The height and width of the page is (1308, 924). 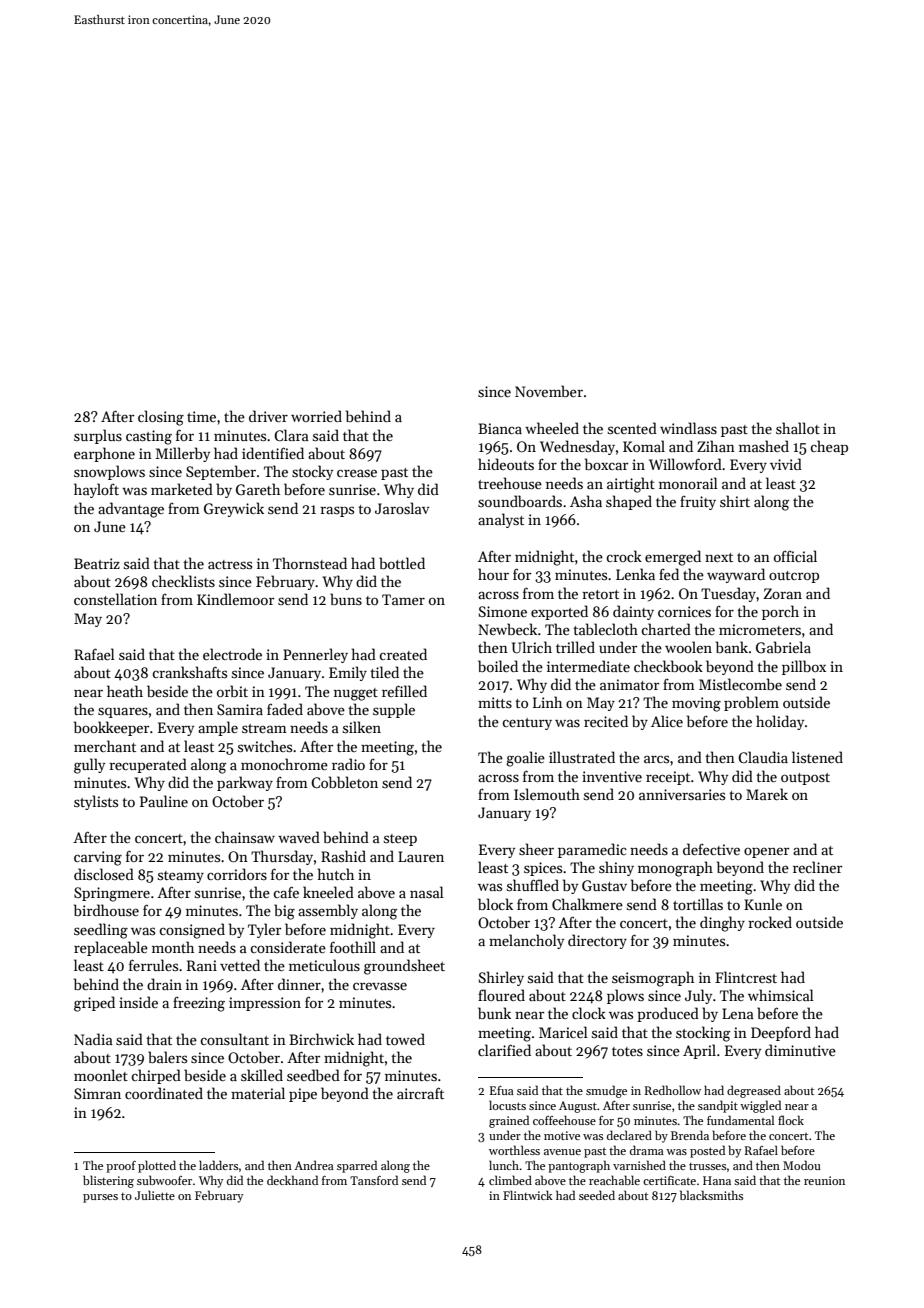 I want to click on outpost, so click(x=805, y=779).
